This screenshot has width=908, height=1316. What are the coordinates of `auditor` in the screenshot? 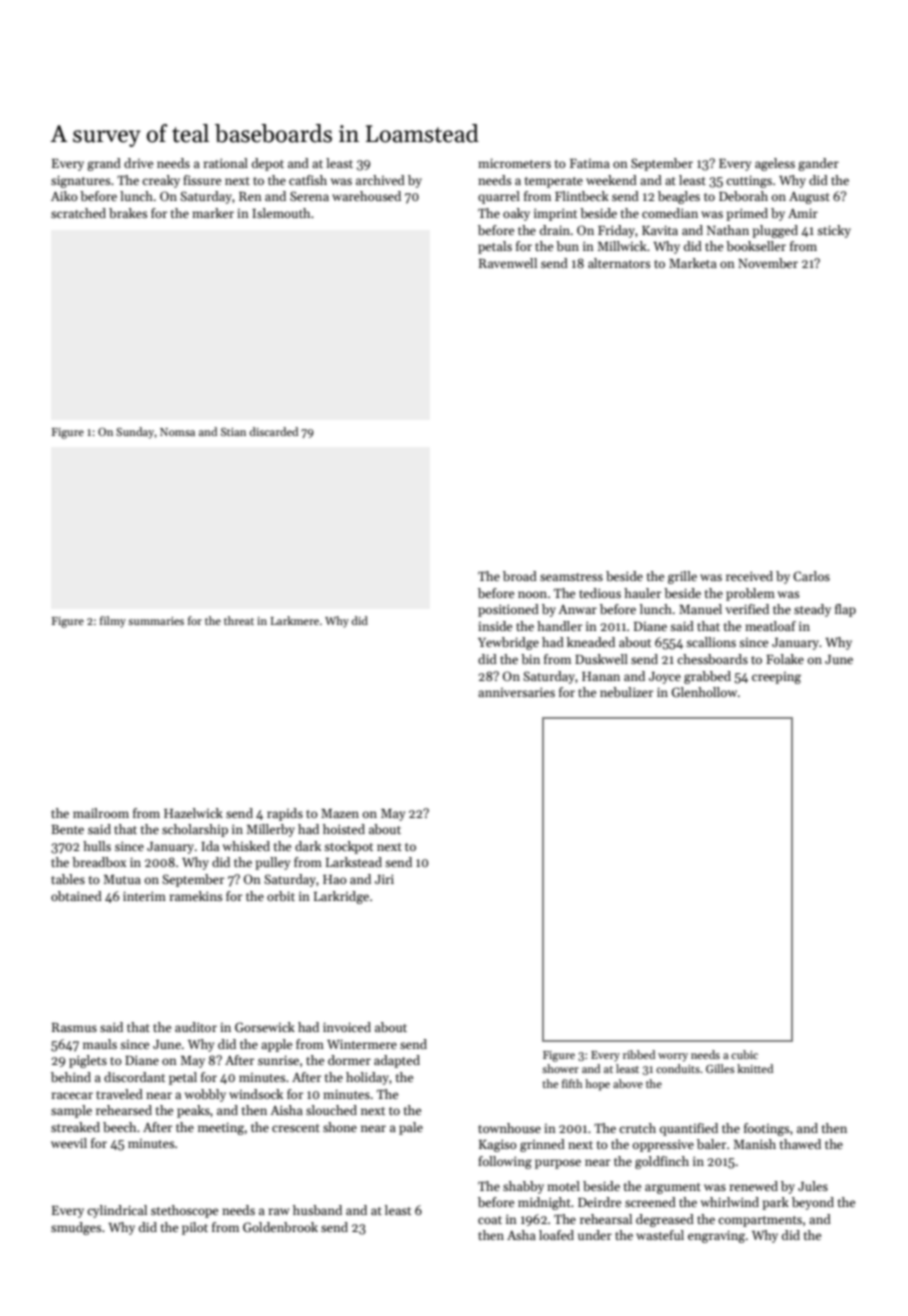 It's located at (196, 1027).
